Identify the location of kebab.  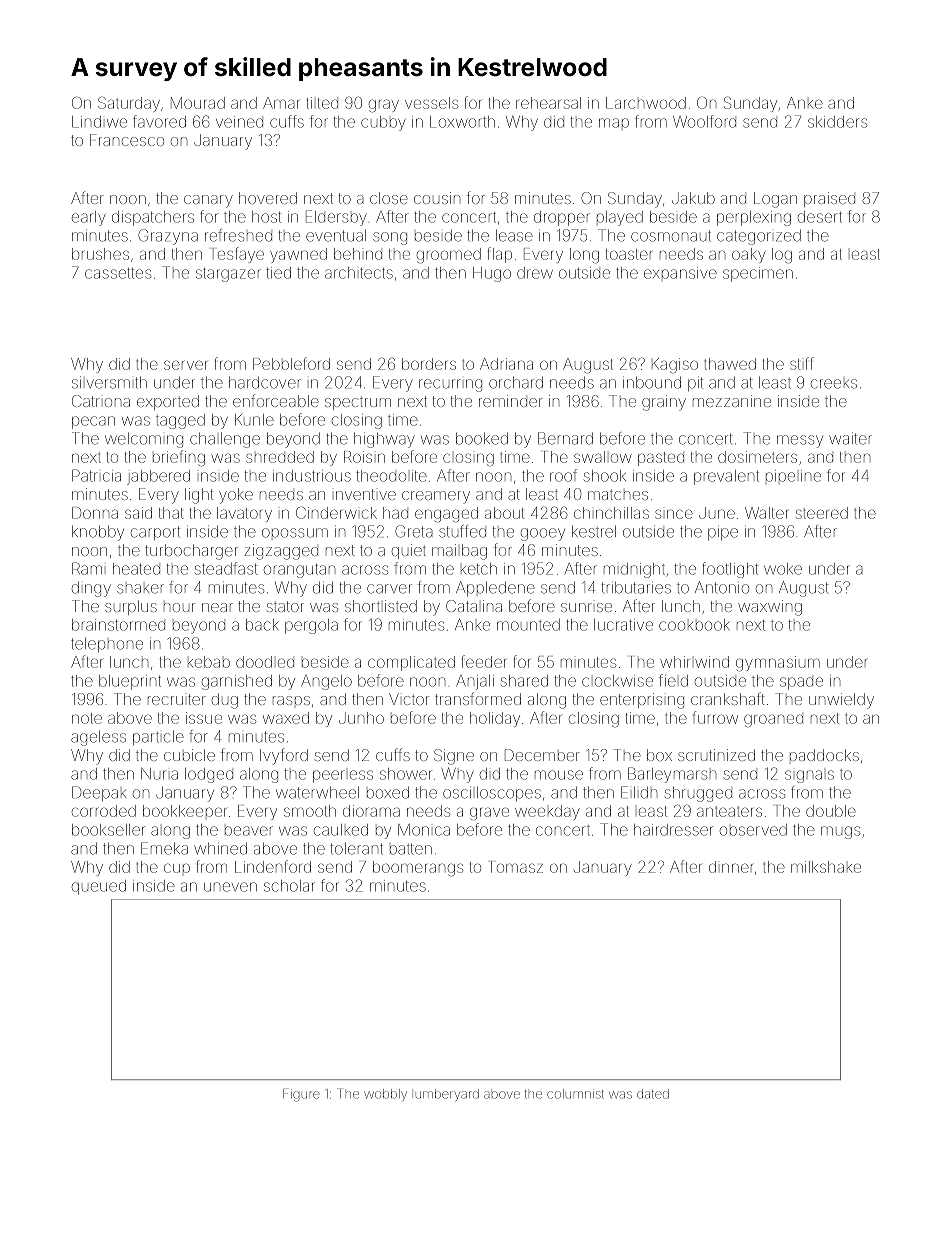
(209, 662).
